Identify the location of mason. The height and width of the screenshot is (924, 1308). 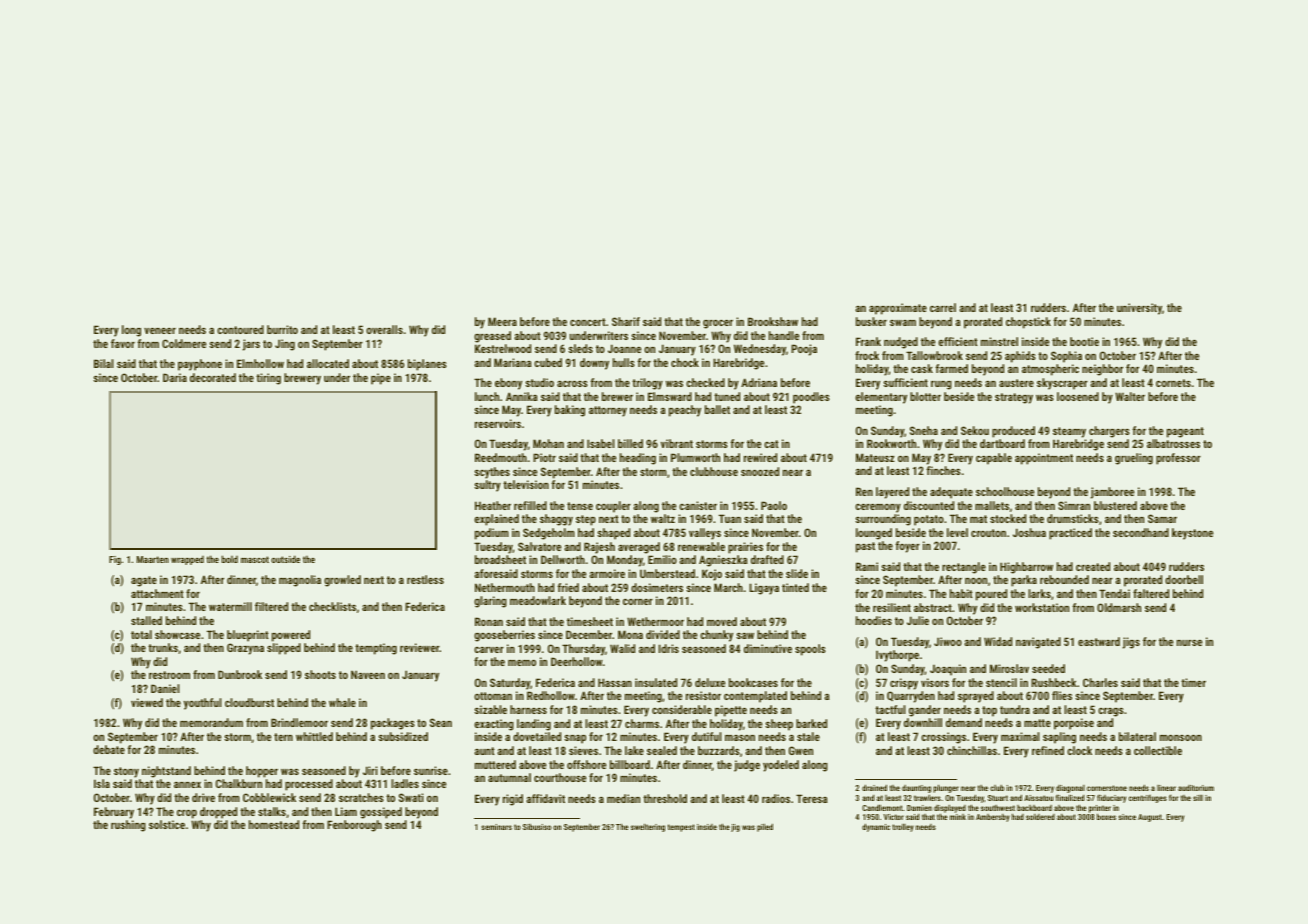
(740, 738).
